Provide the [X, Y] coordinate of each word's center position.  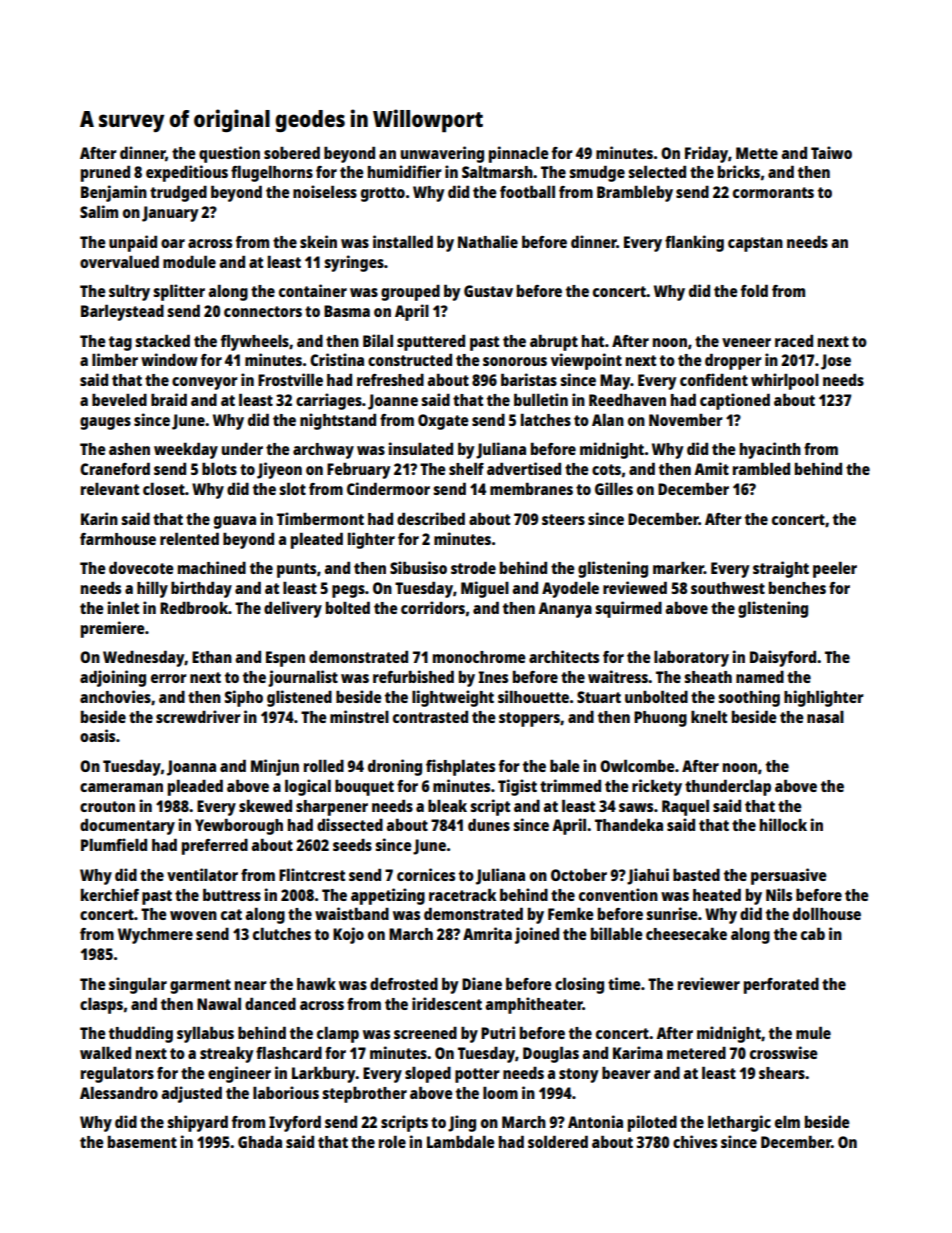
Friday [706, 154]
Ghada [260, 1142]
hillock [783, 824]
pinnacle [519, 154]
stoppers [529, 719]
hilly [152, 589]
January [170, 214]
